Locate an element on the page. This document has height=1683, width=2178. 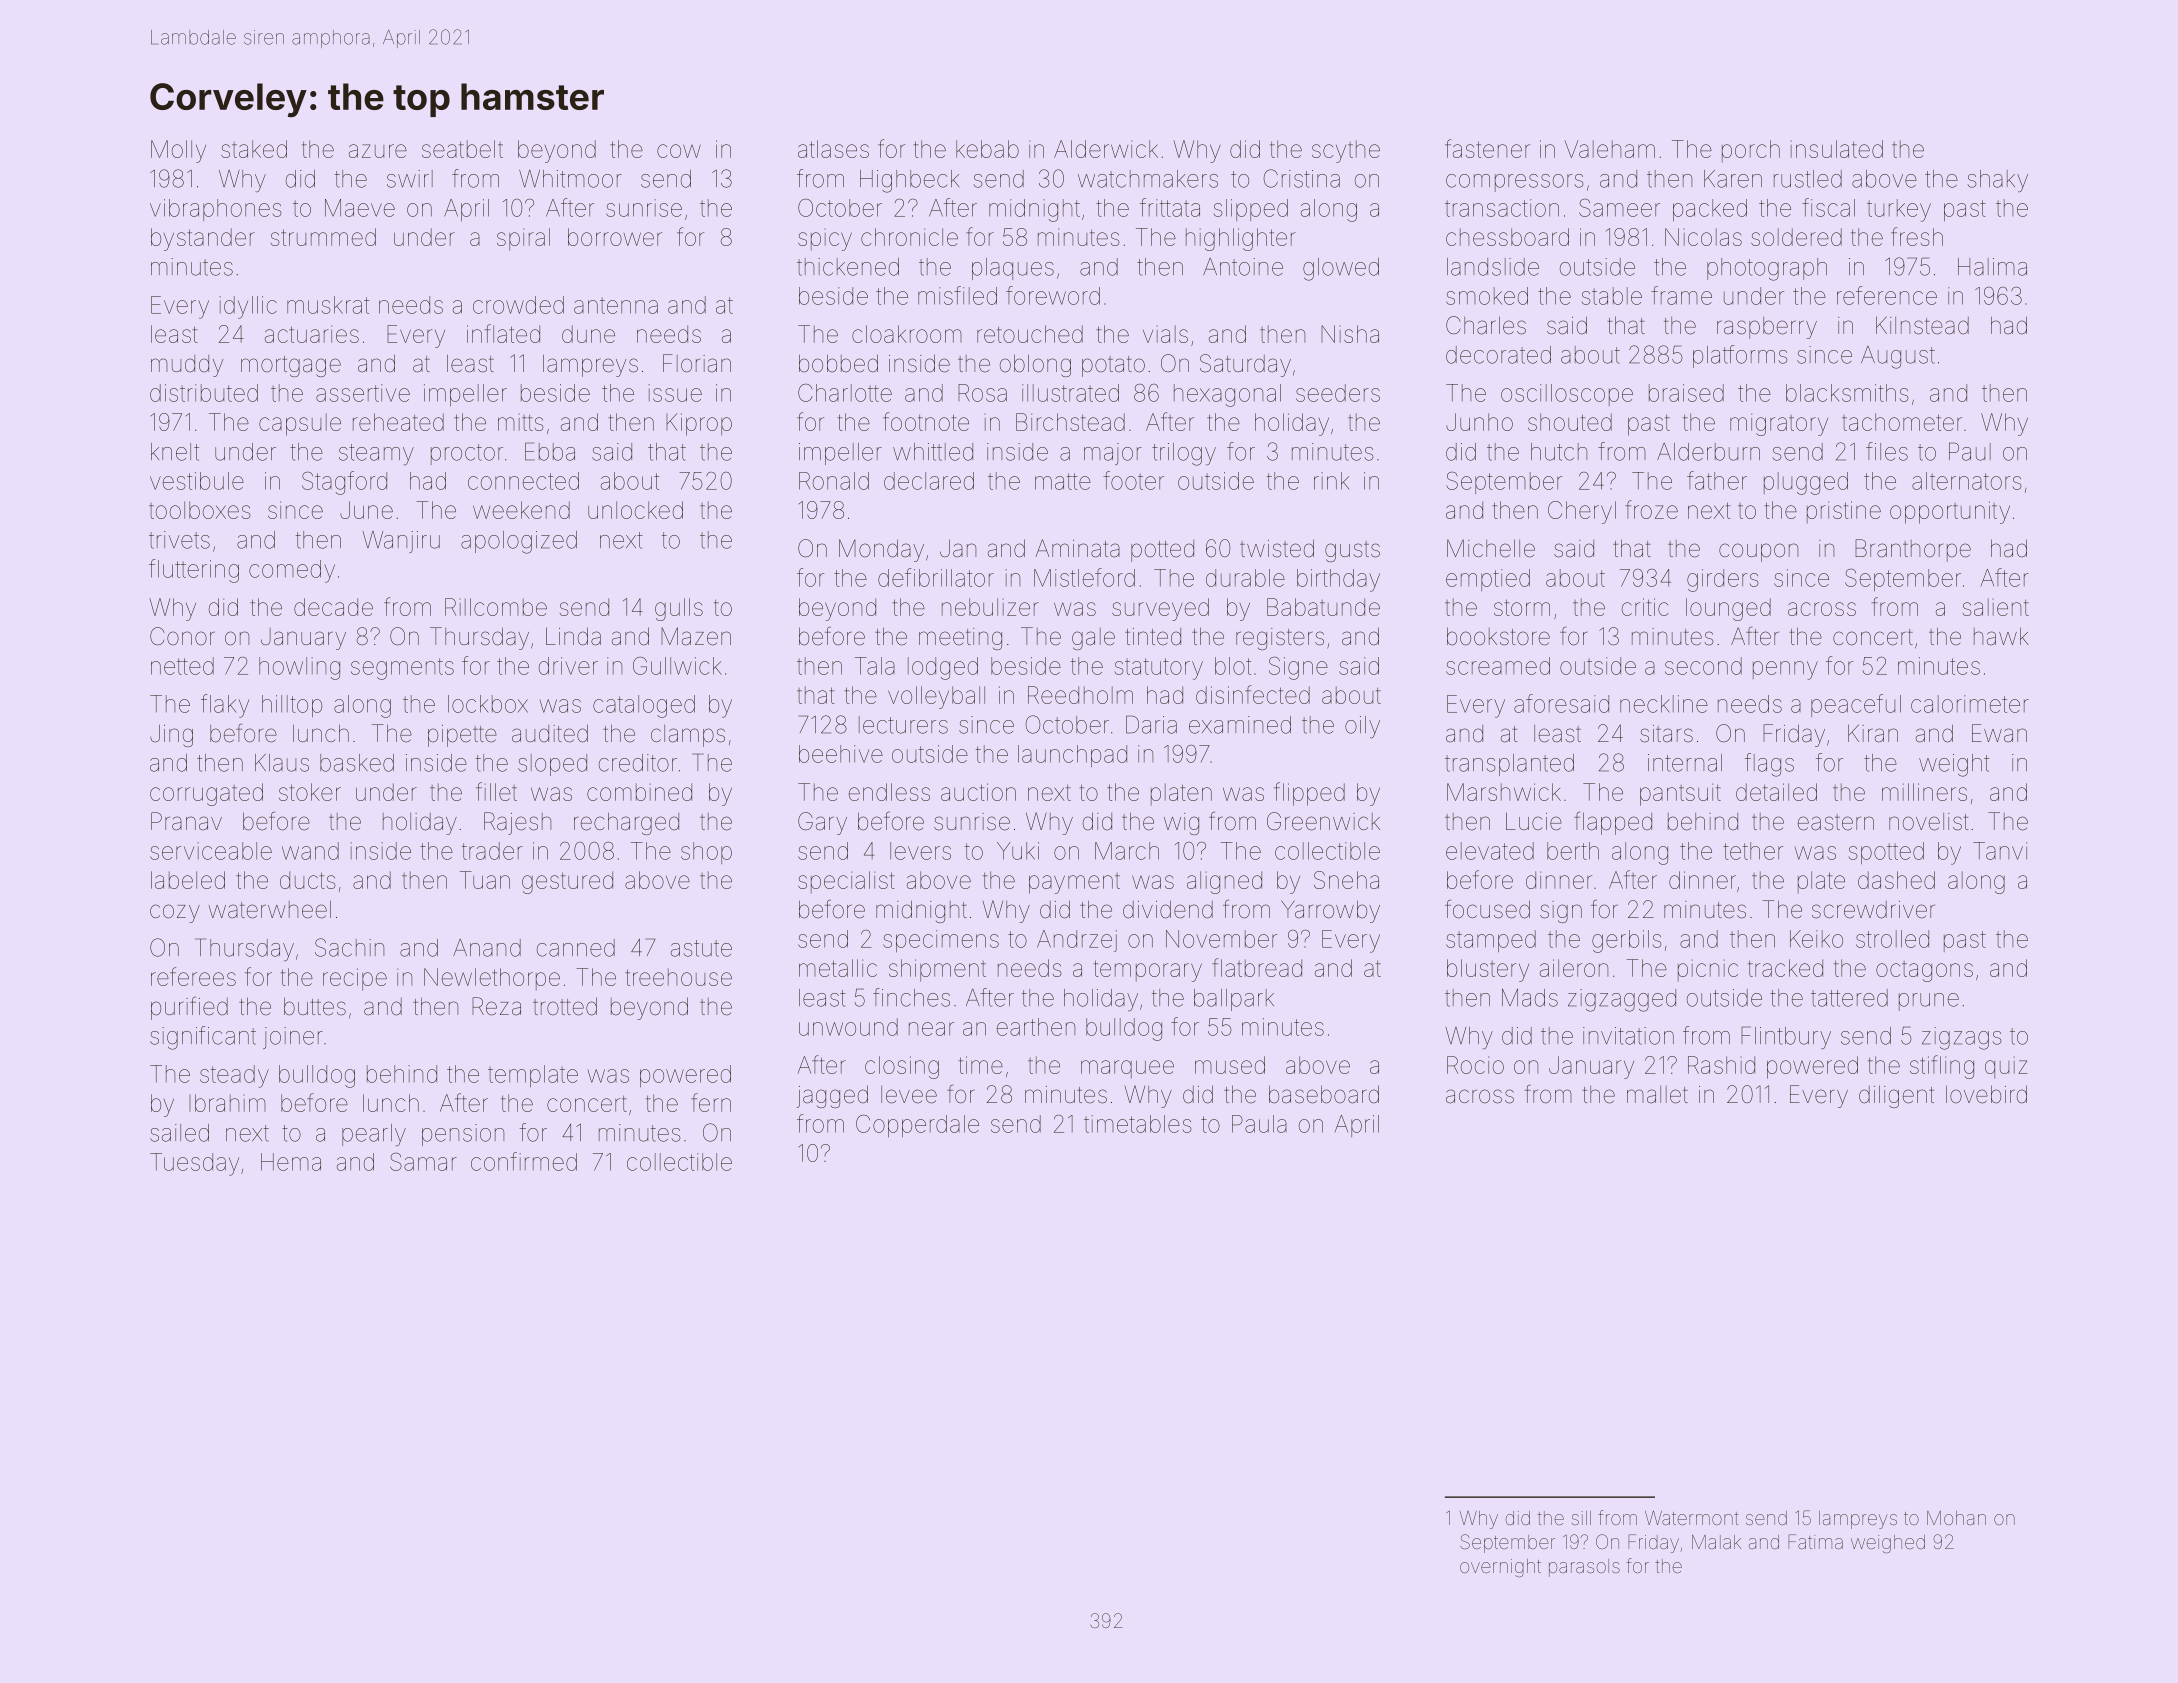
confirmed is located at coordinates (524, 1161).
